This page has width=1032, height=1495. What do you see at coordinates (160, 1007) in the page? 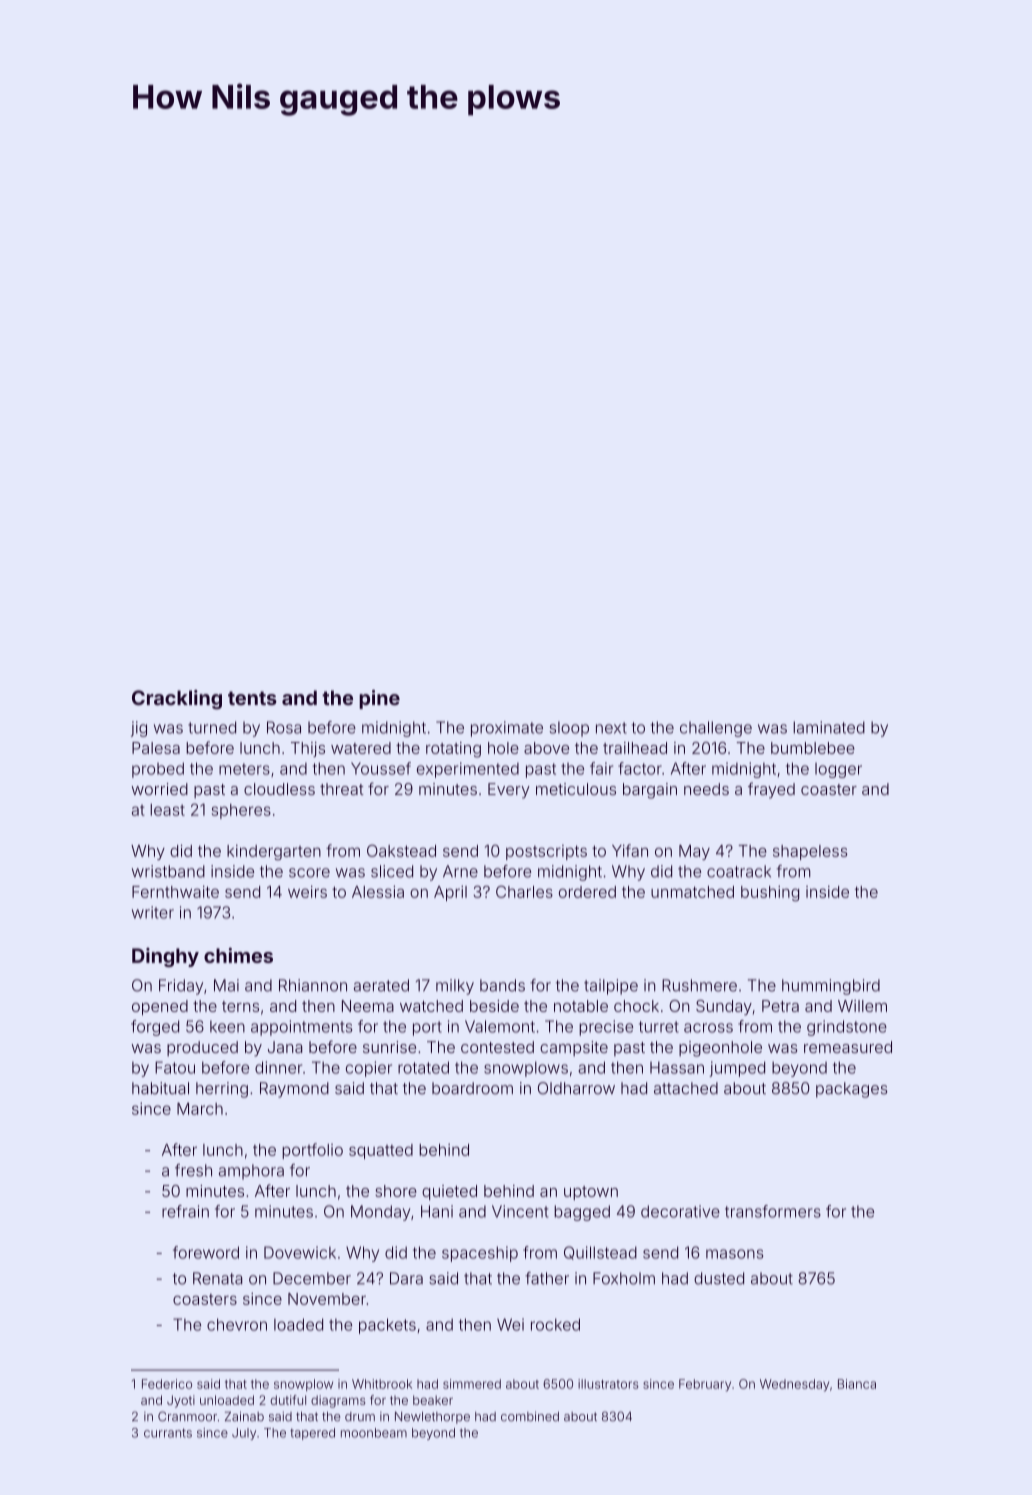
I see `opened` at bounding box center [160, 1007].
